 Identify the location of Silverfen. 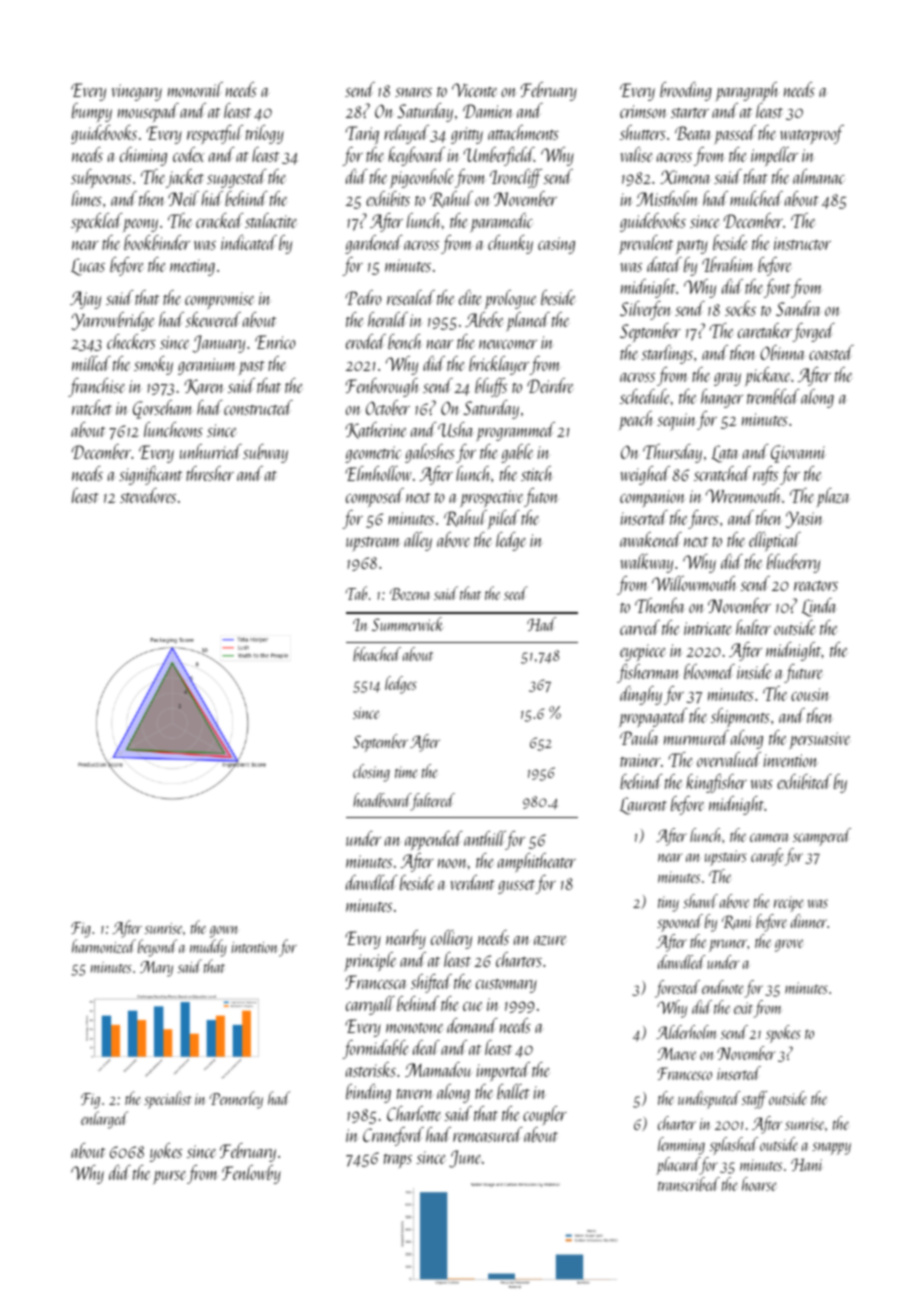
(646, 310).
